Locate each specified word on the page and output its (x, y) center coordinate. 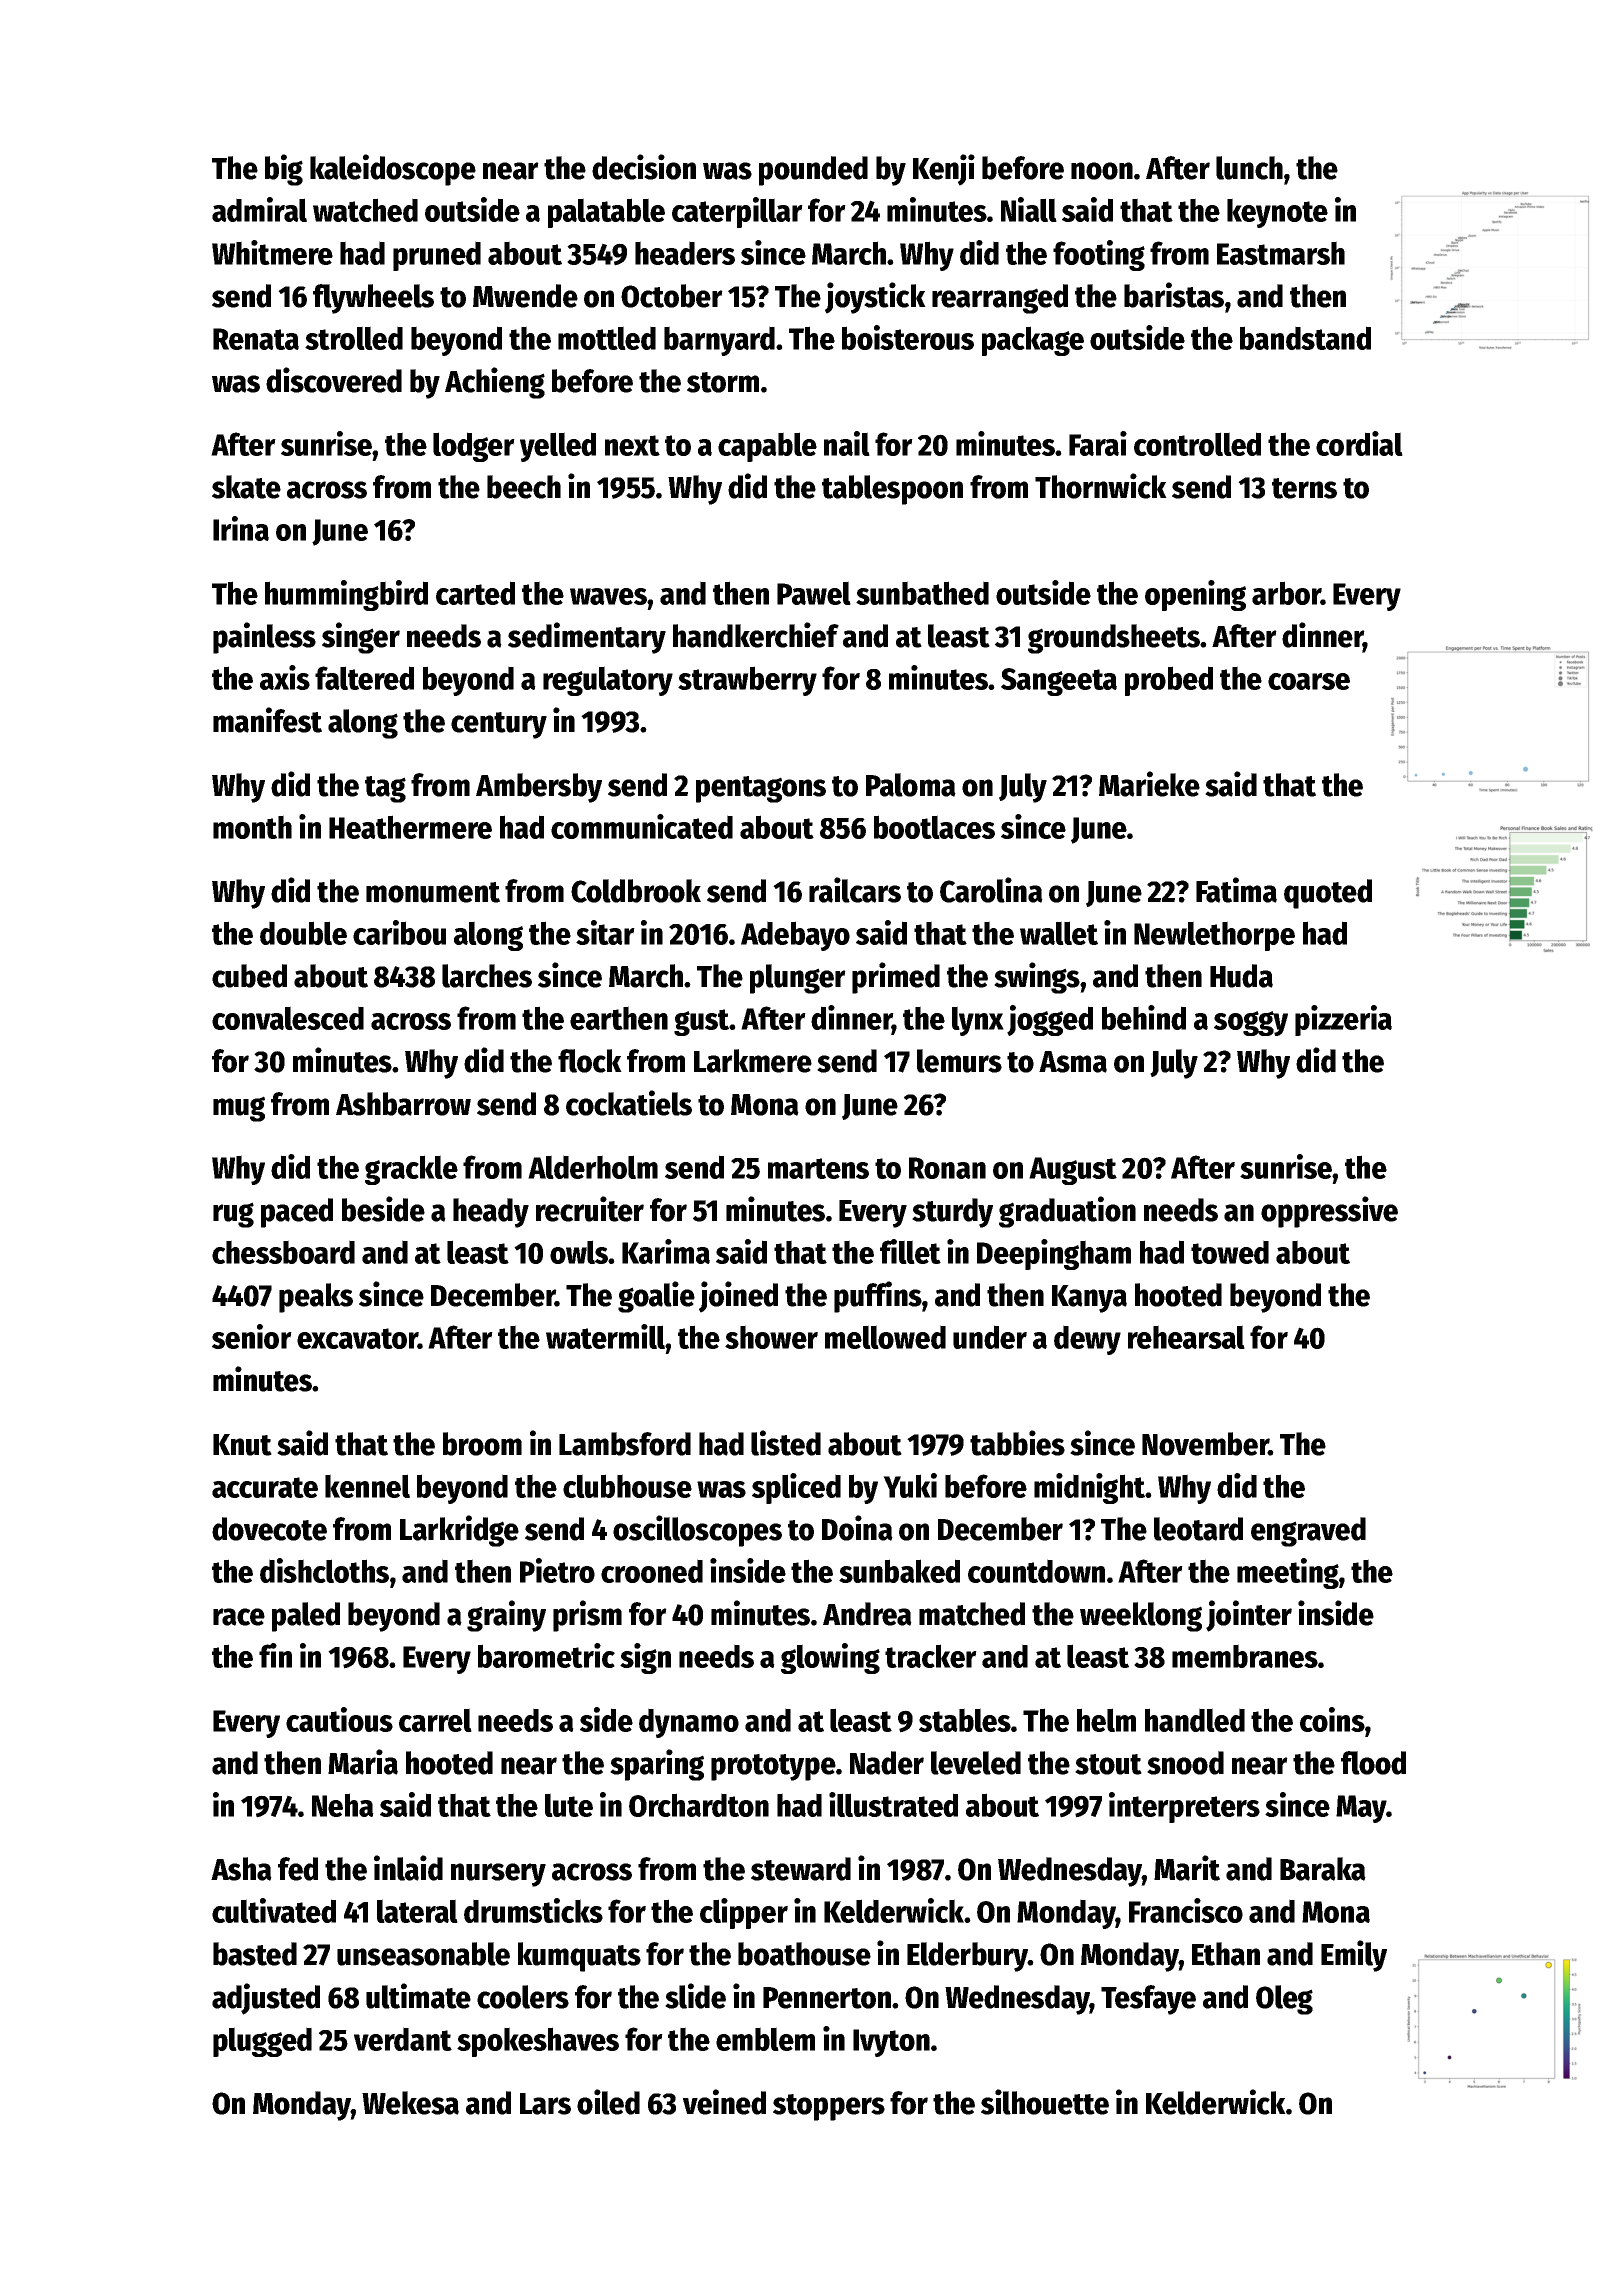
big (284, 170)
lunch (1249, 168)
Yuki (910, 1485)
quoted (1328, 894)
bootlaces (934, 827)
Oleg (1284, 2000)
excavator (357, 1338)
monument (433, 892)
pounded (813, 171)
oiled (608, 2102)
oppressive (1329, 1212)
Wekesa (410, 2103)
